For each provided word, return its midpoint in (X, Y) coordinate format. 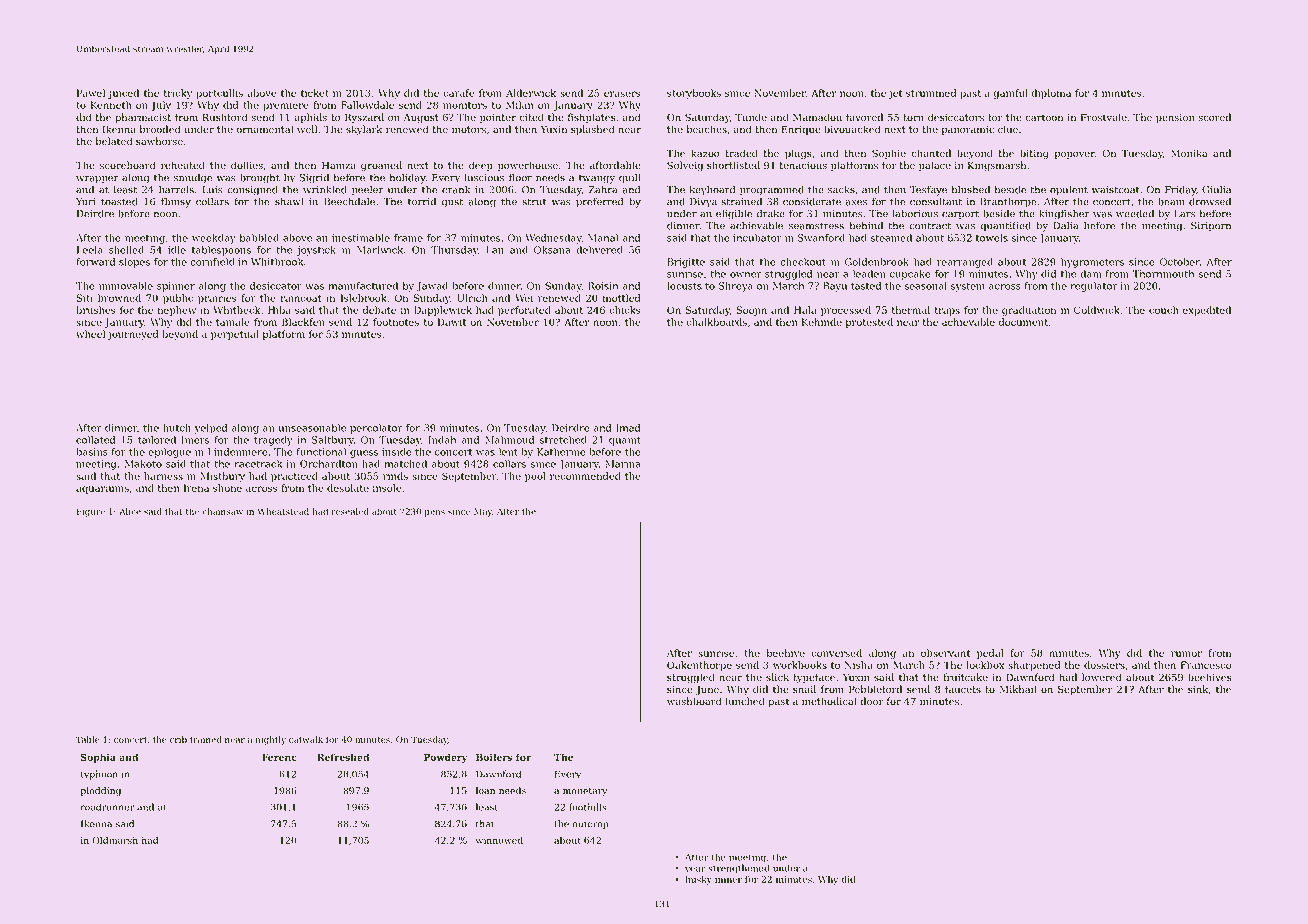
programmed (772, 190)
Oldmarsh (115, 840)
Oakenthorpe (699, 666)
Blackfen (303, 322)
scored (1215, 117)
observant (946, 653)
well (307, 129)
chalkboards (716, 322)
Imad (628, 428)
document (1023, 322)
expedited (1207, 311)
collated (95, 440)
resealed (350, 511)
